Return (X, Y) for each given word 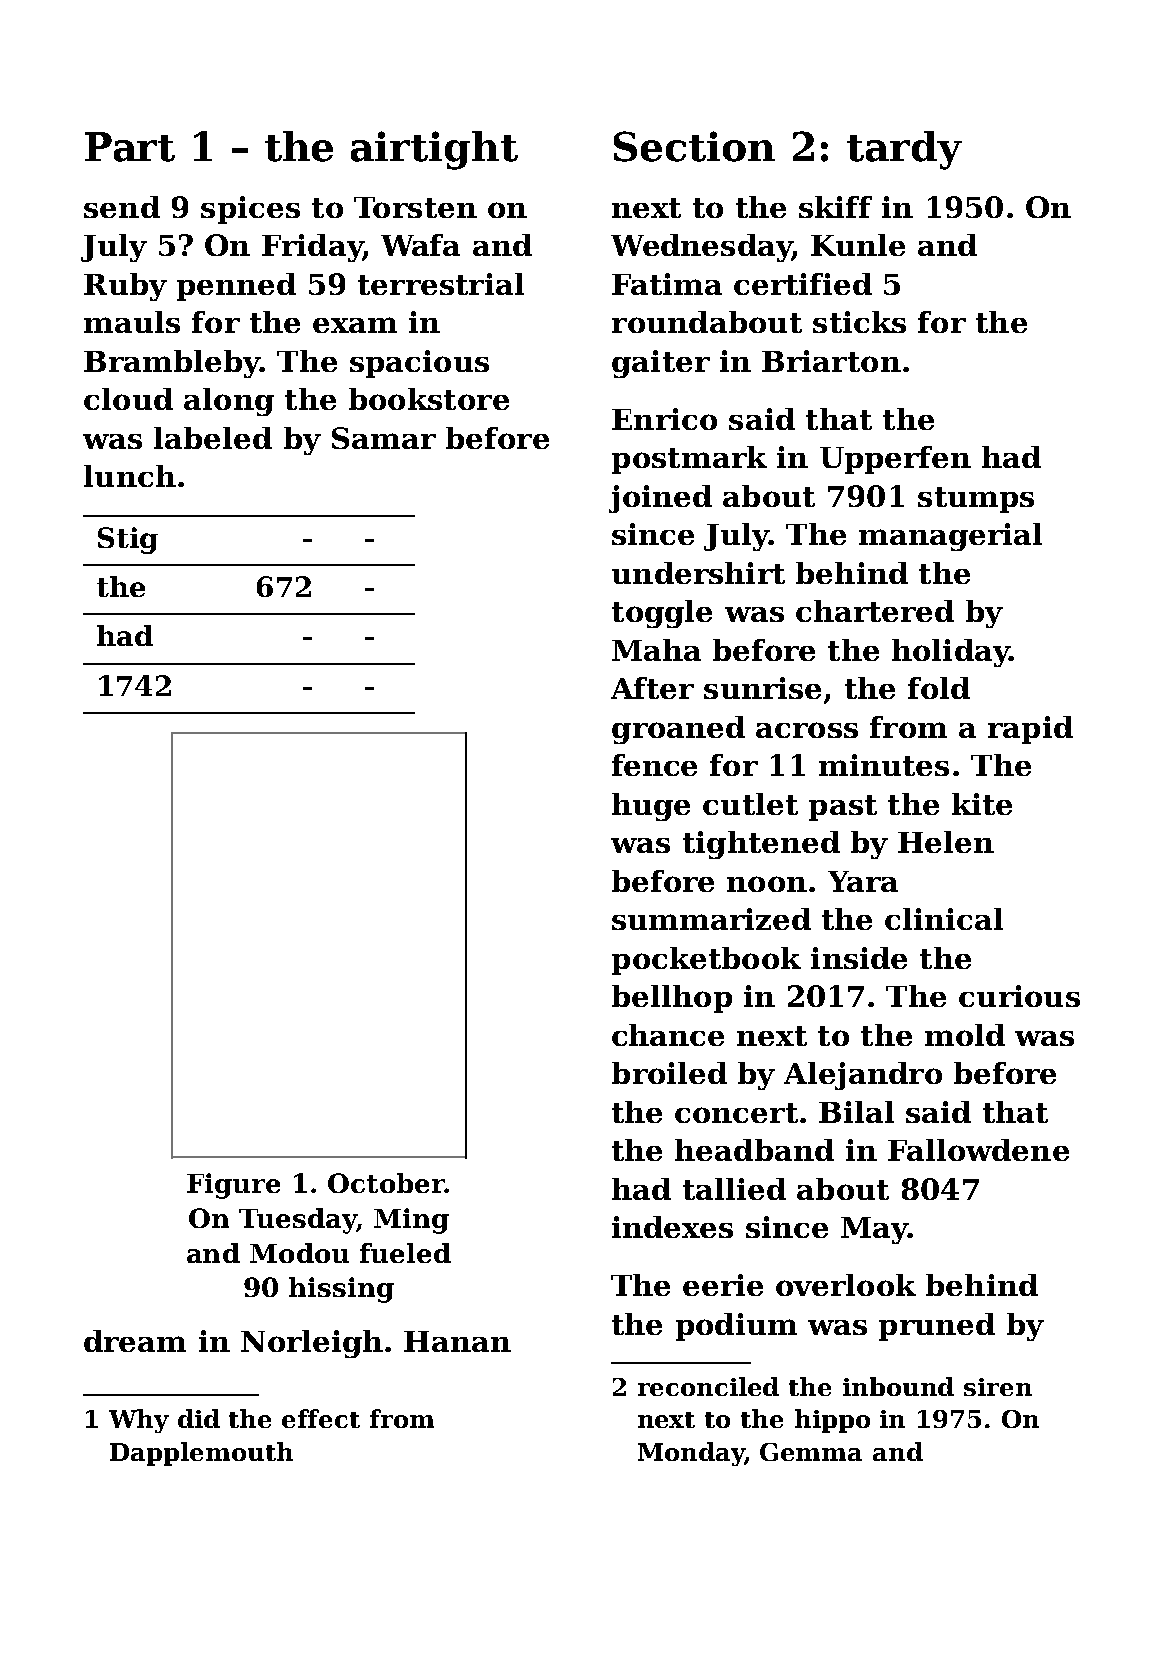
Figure (233, 1186)
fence (654, 765)
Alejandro (863, 1076)
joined (660, 499)
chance (668, 1035)
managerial (950, 537)
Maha (656, 650)
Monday (691, 1454)
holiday (951, 653)
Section (694, 146)
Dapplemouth (201, 1454)
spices (250, 210)
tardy (904, 150)
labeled (213, 438)
